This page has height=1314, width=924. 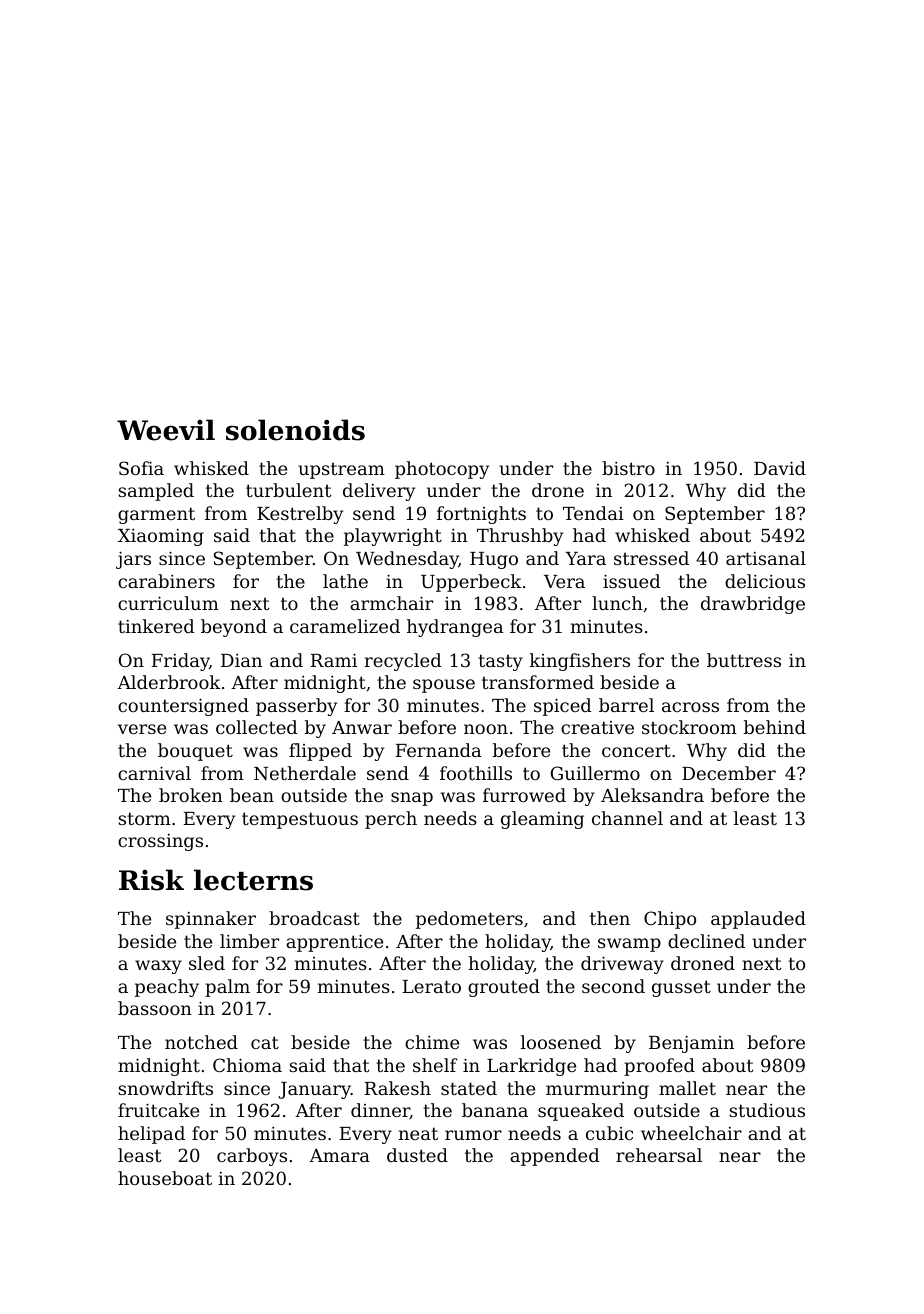 What do you see at coordinates (165, 1178) in the page?
I see `houseboat` at bounding box center [165, 1178].
